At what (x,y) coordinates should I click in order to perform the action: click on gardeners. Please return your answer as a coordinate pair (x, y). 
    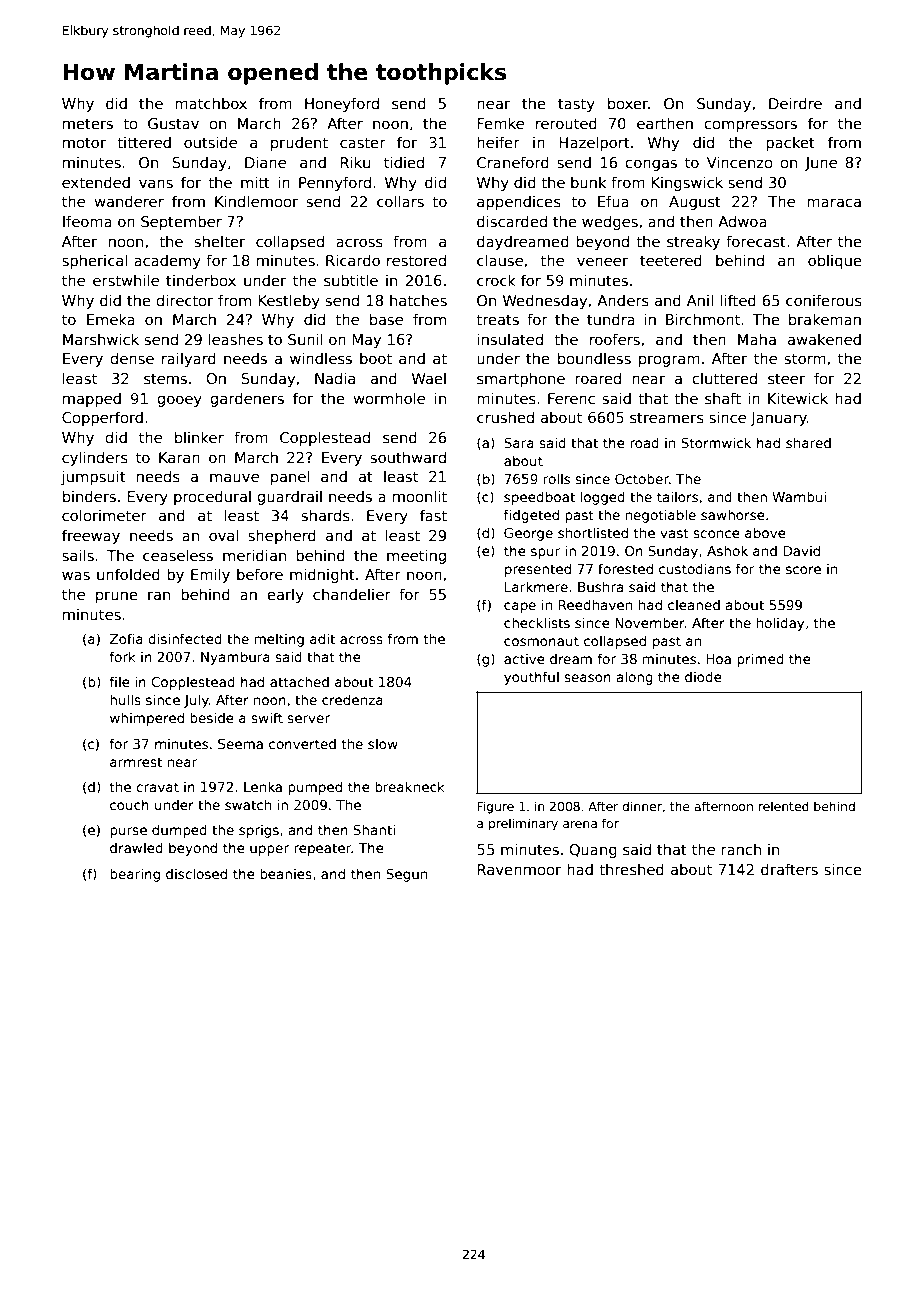
    Looking at the image, I should click on (247, 399).
